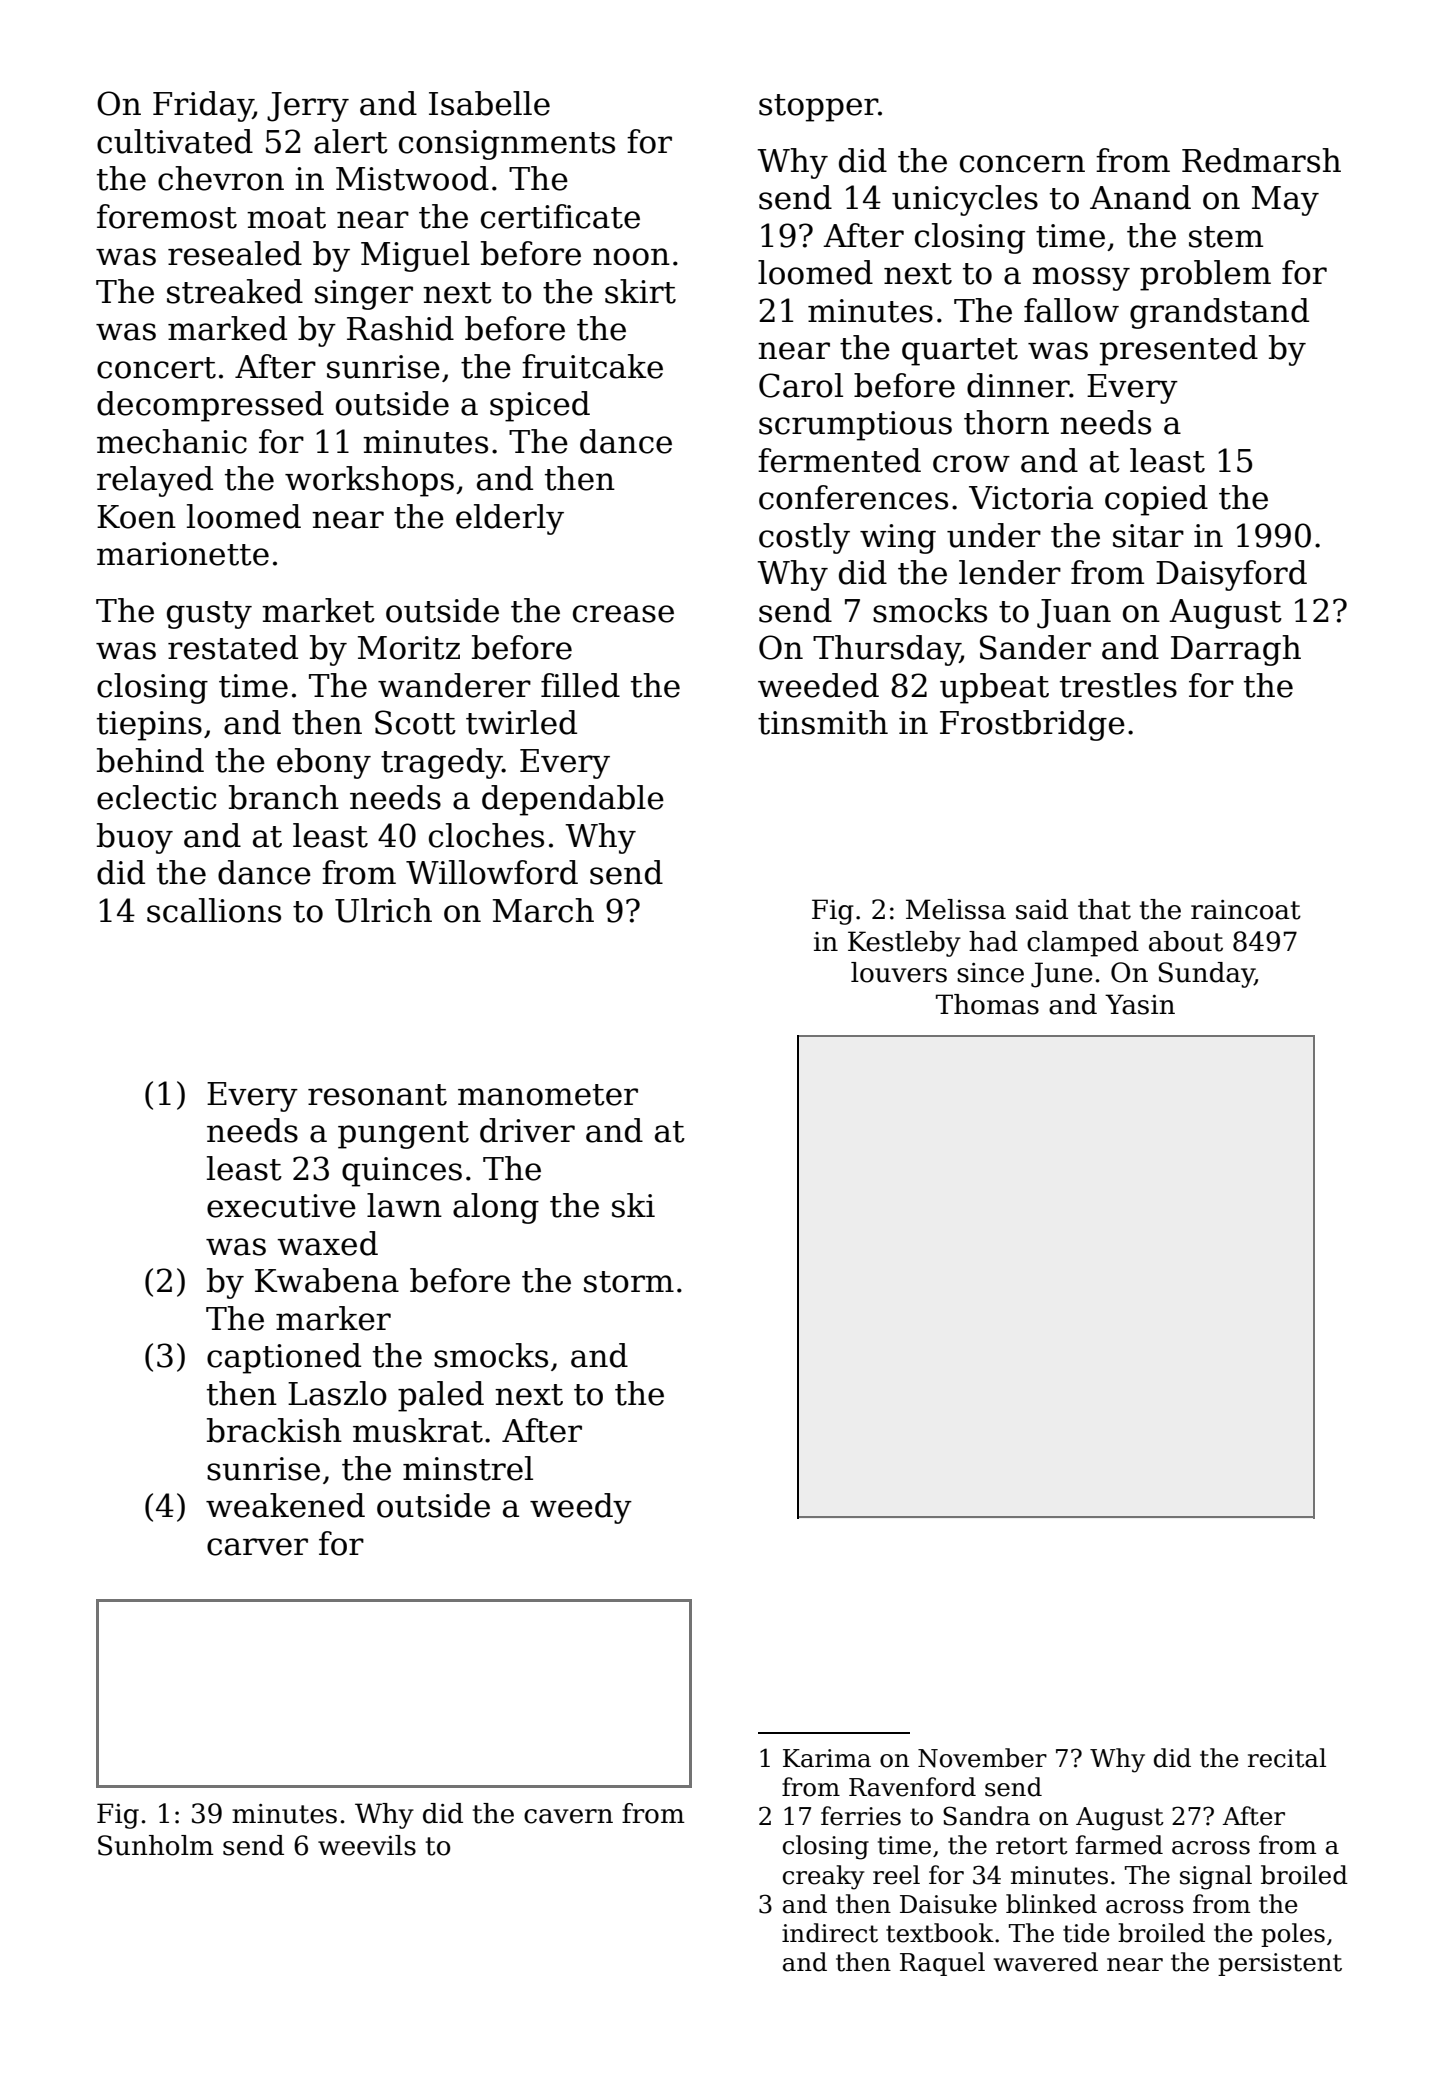  Describe the element at coordinates (496, 1208) in the page. I see `along` at that location.
